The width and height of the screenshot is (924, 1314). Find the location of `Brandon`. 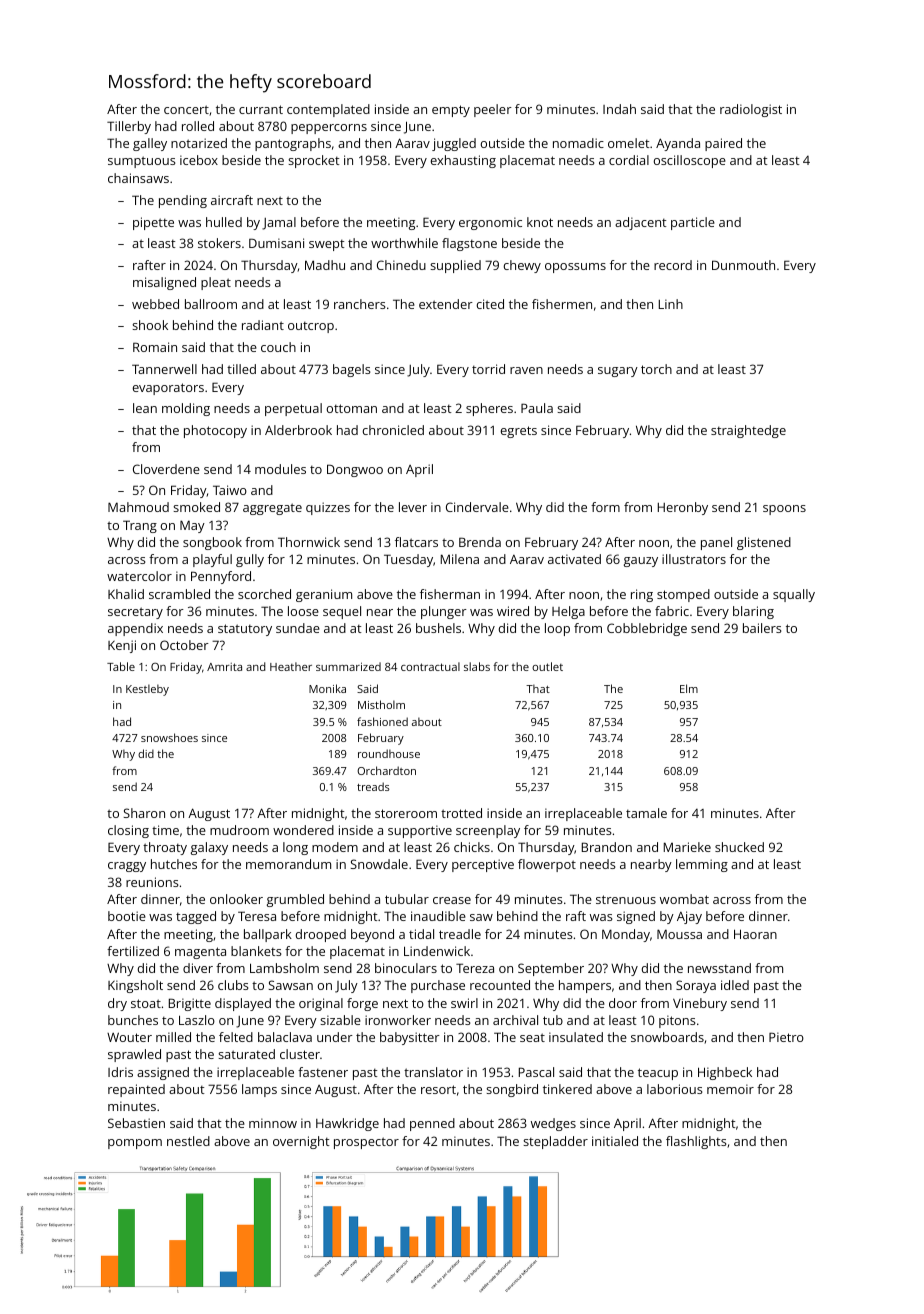

Brandon is located at coordinates (607, 847).
